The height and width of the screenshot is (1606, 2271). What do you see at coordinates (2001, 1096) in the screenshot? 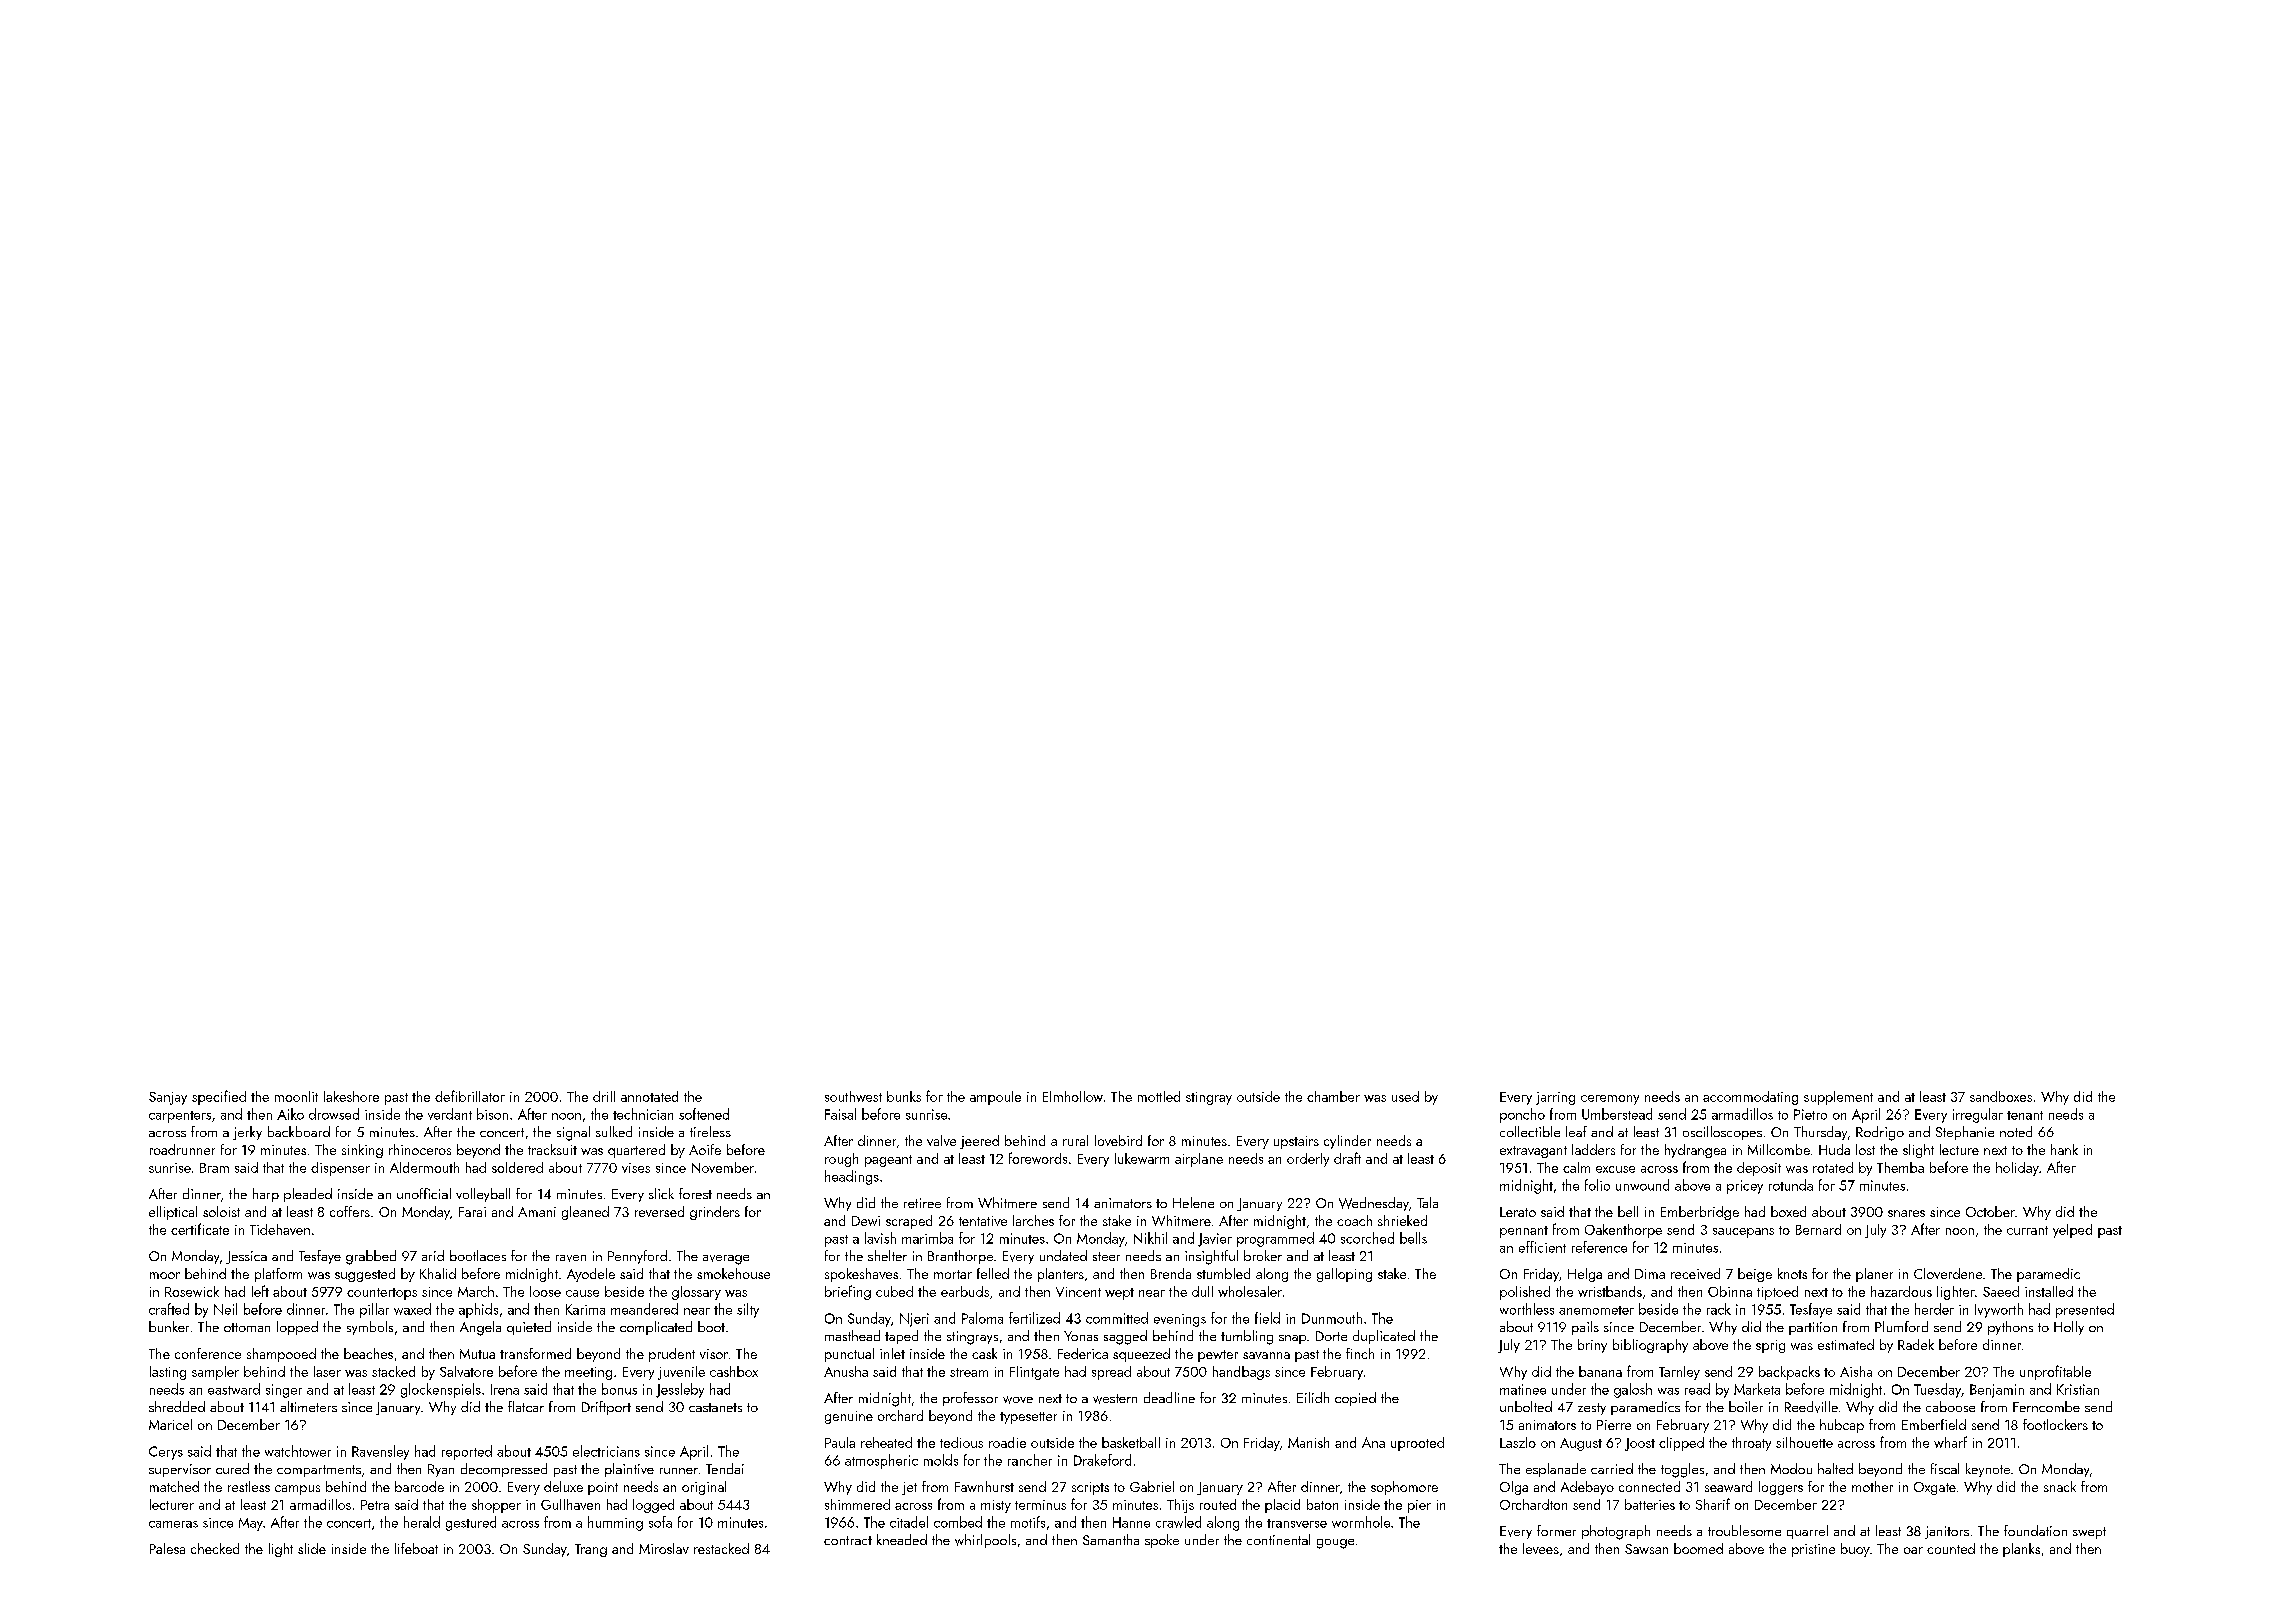
I see `sandboxes` at bounding box center [2001, 1096].
